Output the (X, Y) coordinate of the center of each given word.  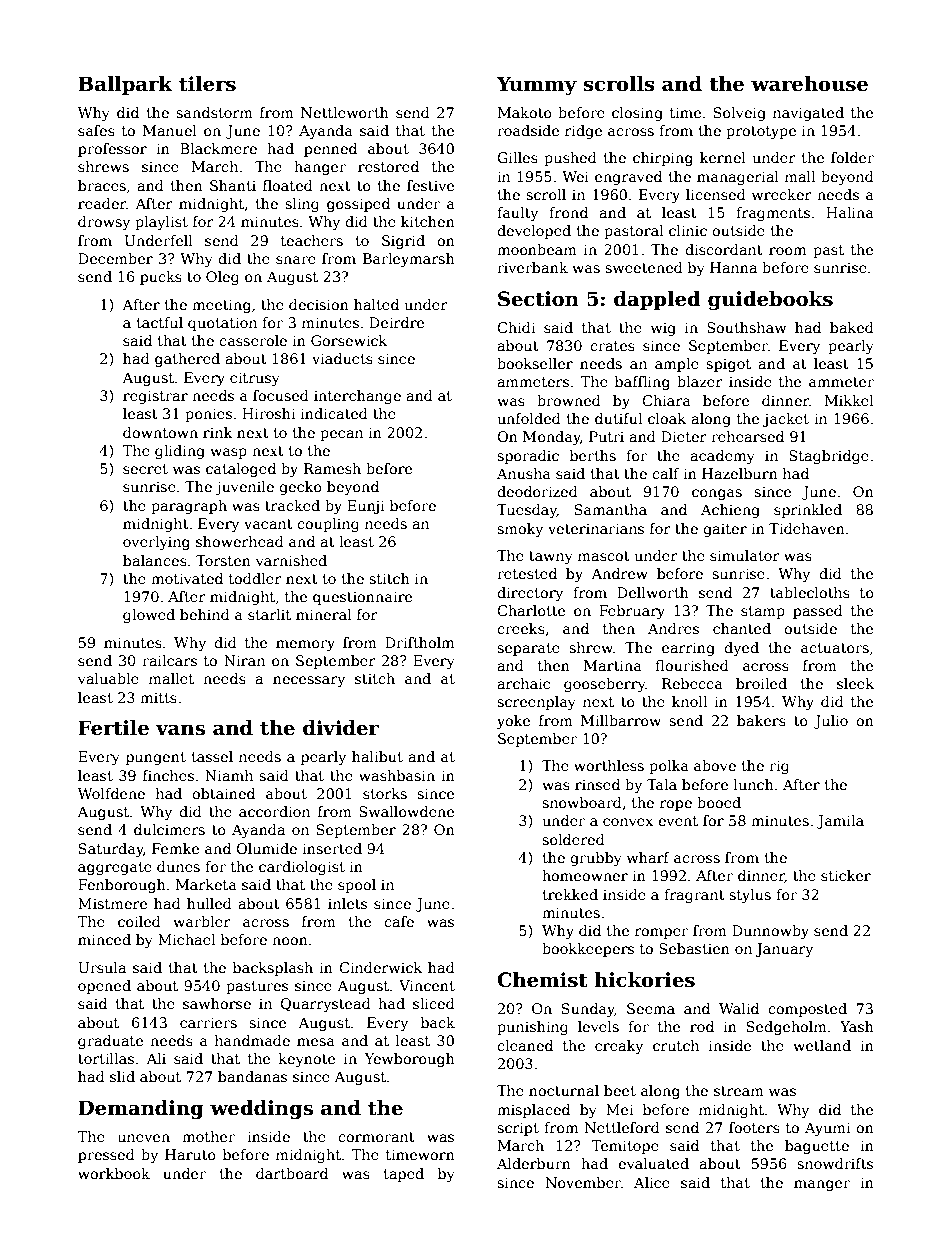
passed (818, 612)
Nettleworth (345, 112)
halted (376, 304)
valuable (108, 678)
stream (739, 1091)
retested (527, 573)
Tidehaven (807, 528)
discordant (724, 249)
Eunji (366, 507)
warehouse (809, 84)
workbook (114, 1173)
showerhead (240, 541)
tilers (207, 84)
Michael (187, 939)
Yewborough (409, 1060)
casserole (253, 340)
